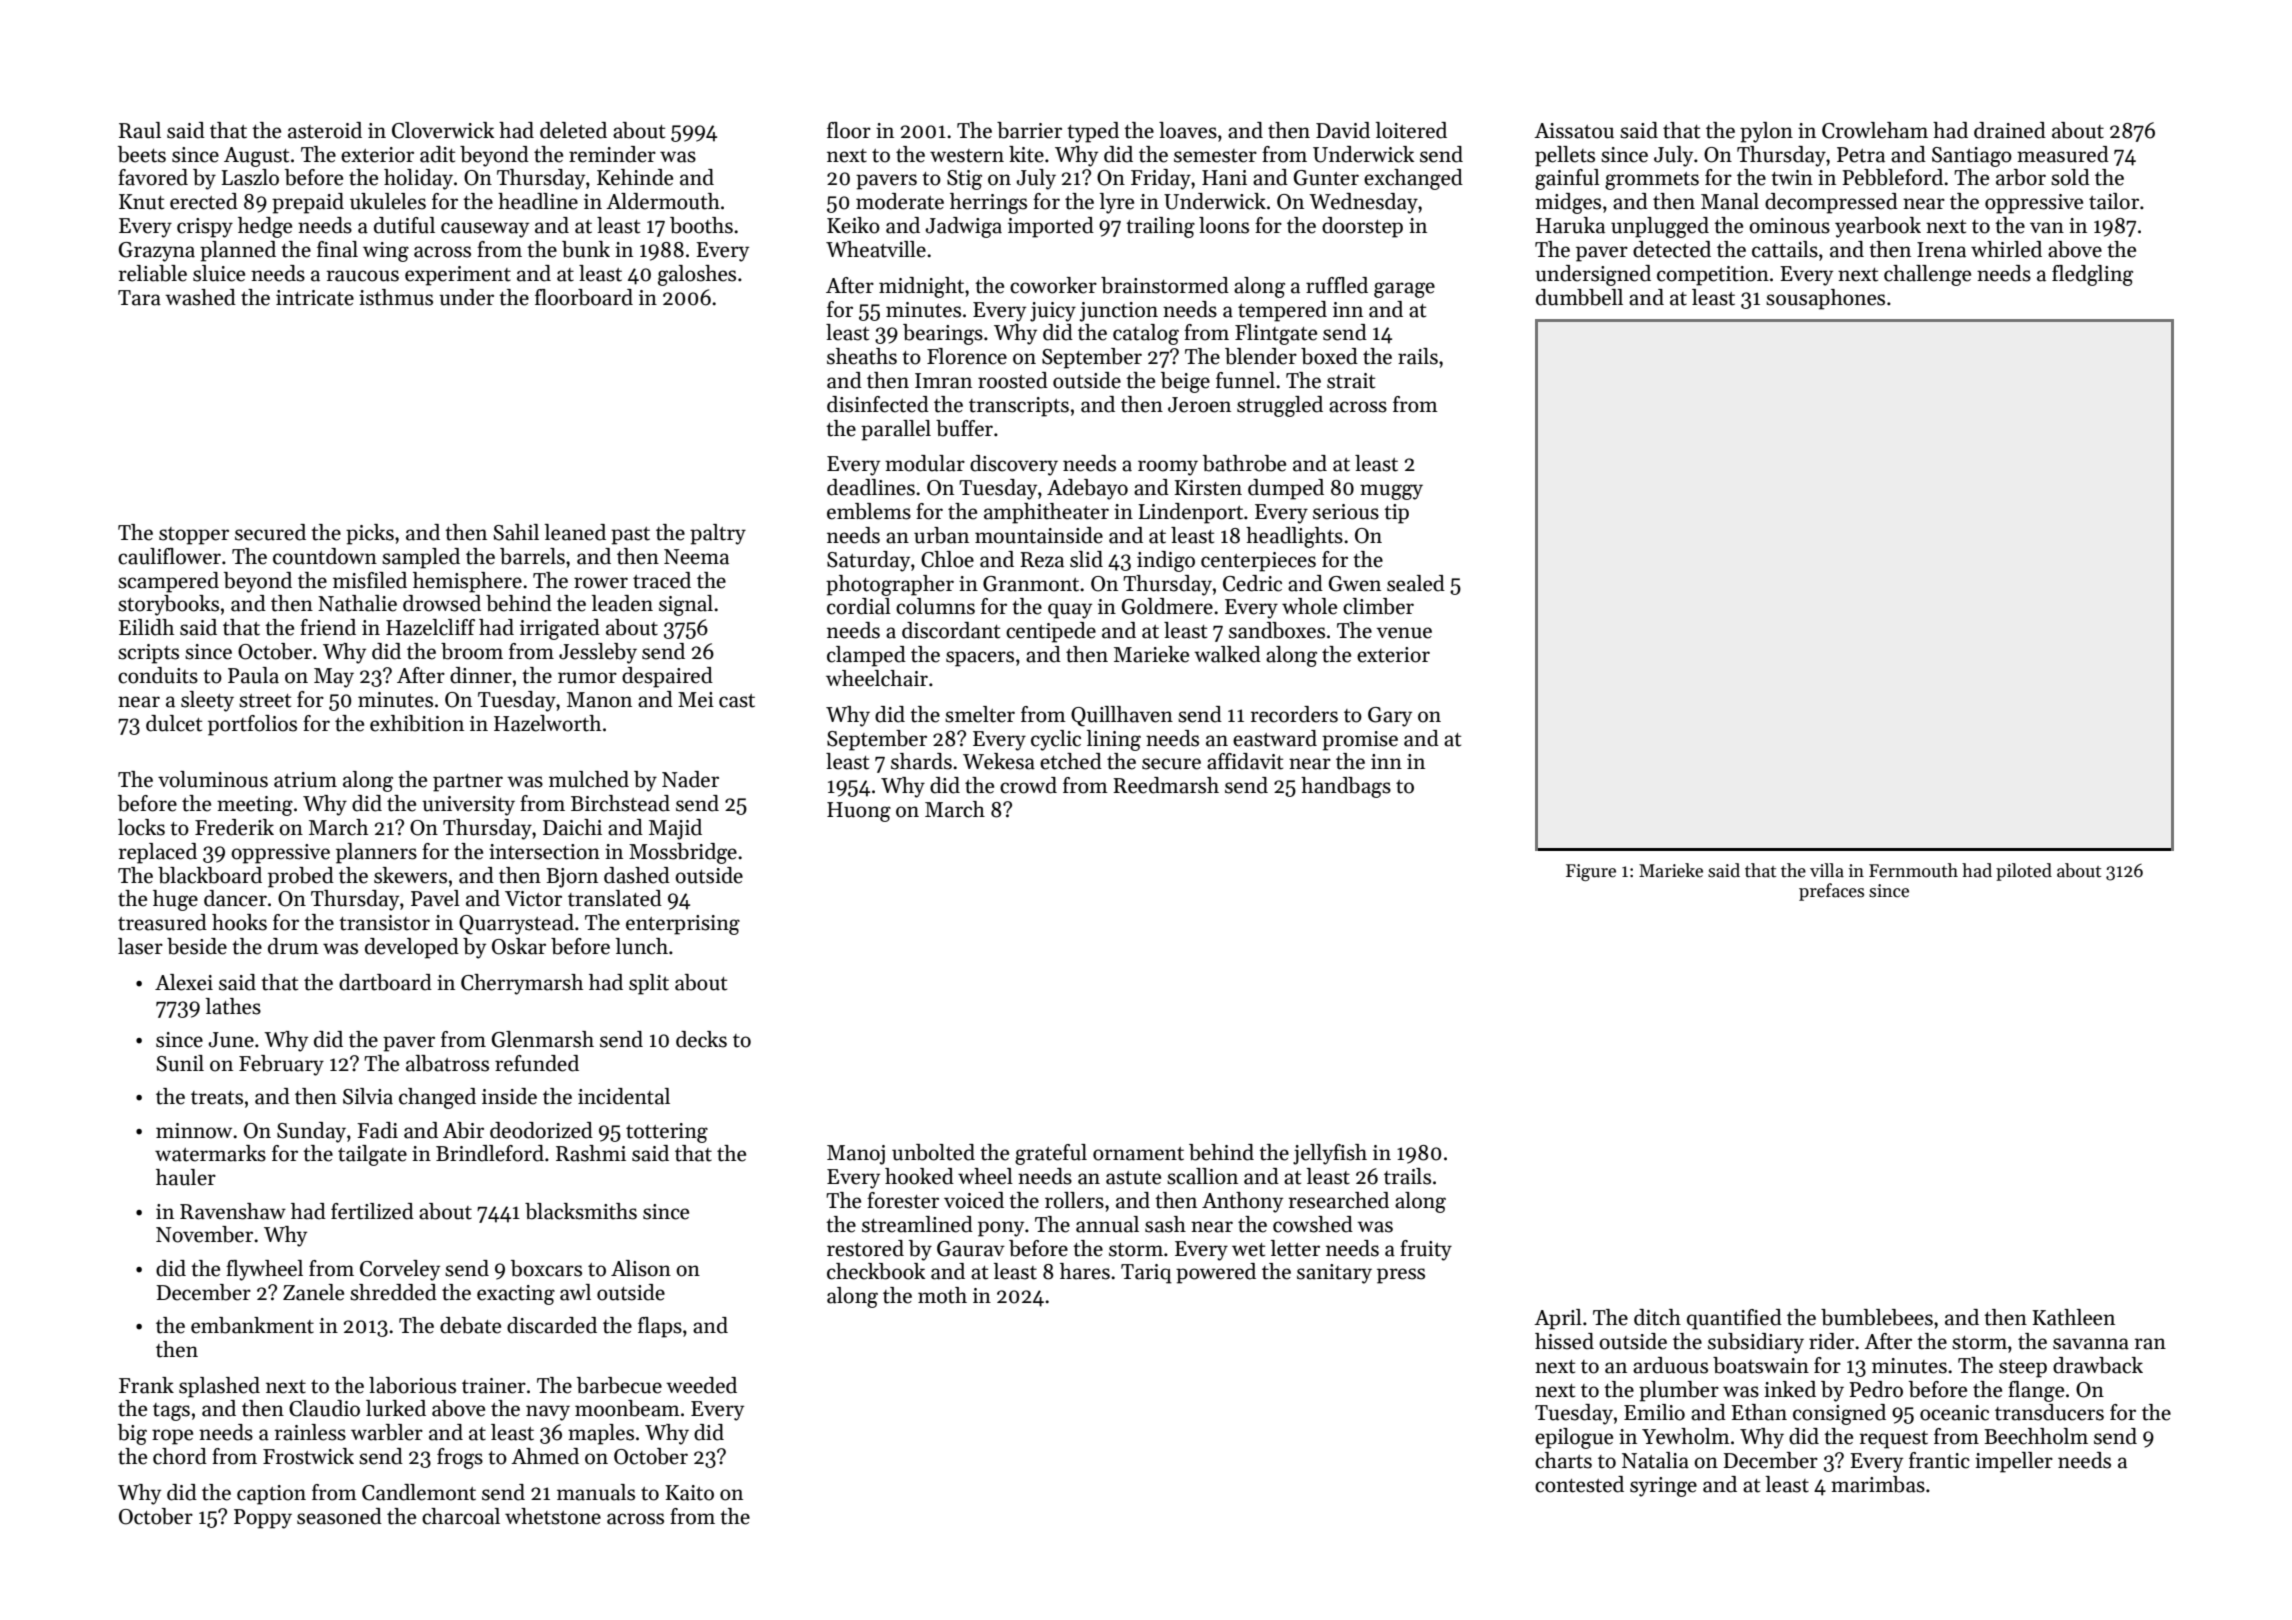 This document has height=1620, width=2292. Describe the element at coordinates (1028, 785) in the document. I see `crowd` at that location.
